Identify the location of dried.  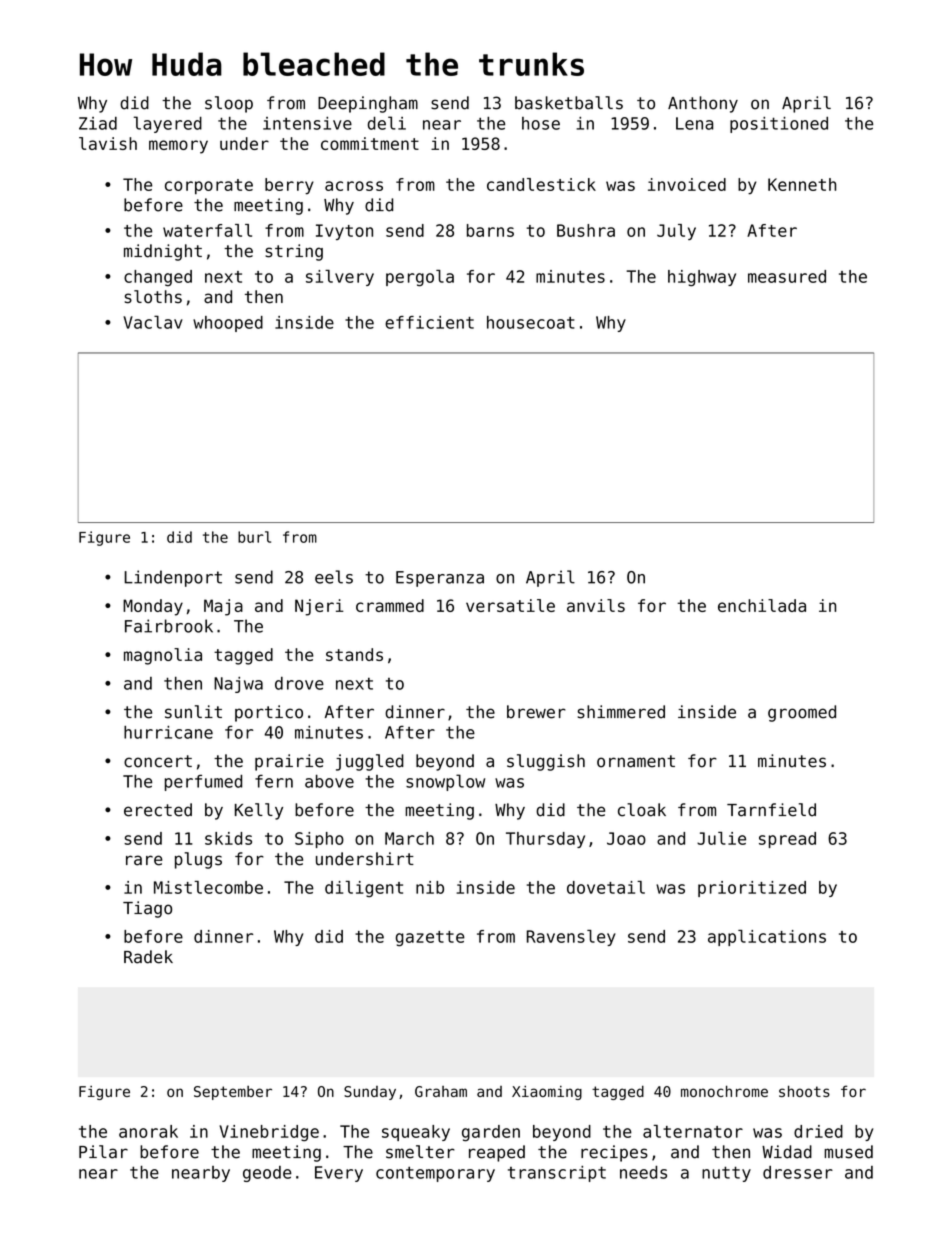
(818, 1131).
